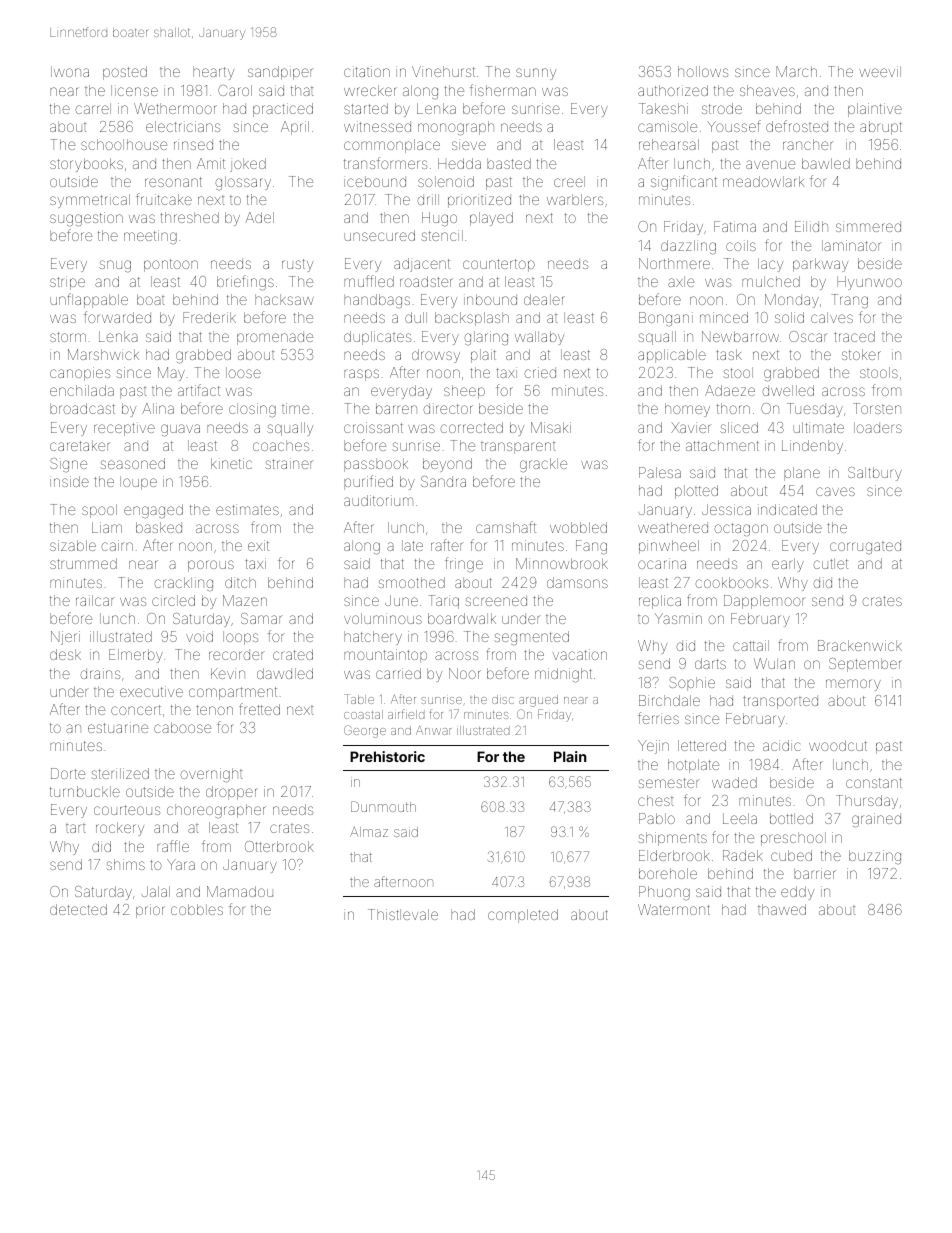  I want to click on suggestion, so click(86, 219).
